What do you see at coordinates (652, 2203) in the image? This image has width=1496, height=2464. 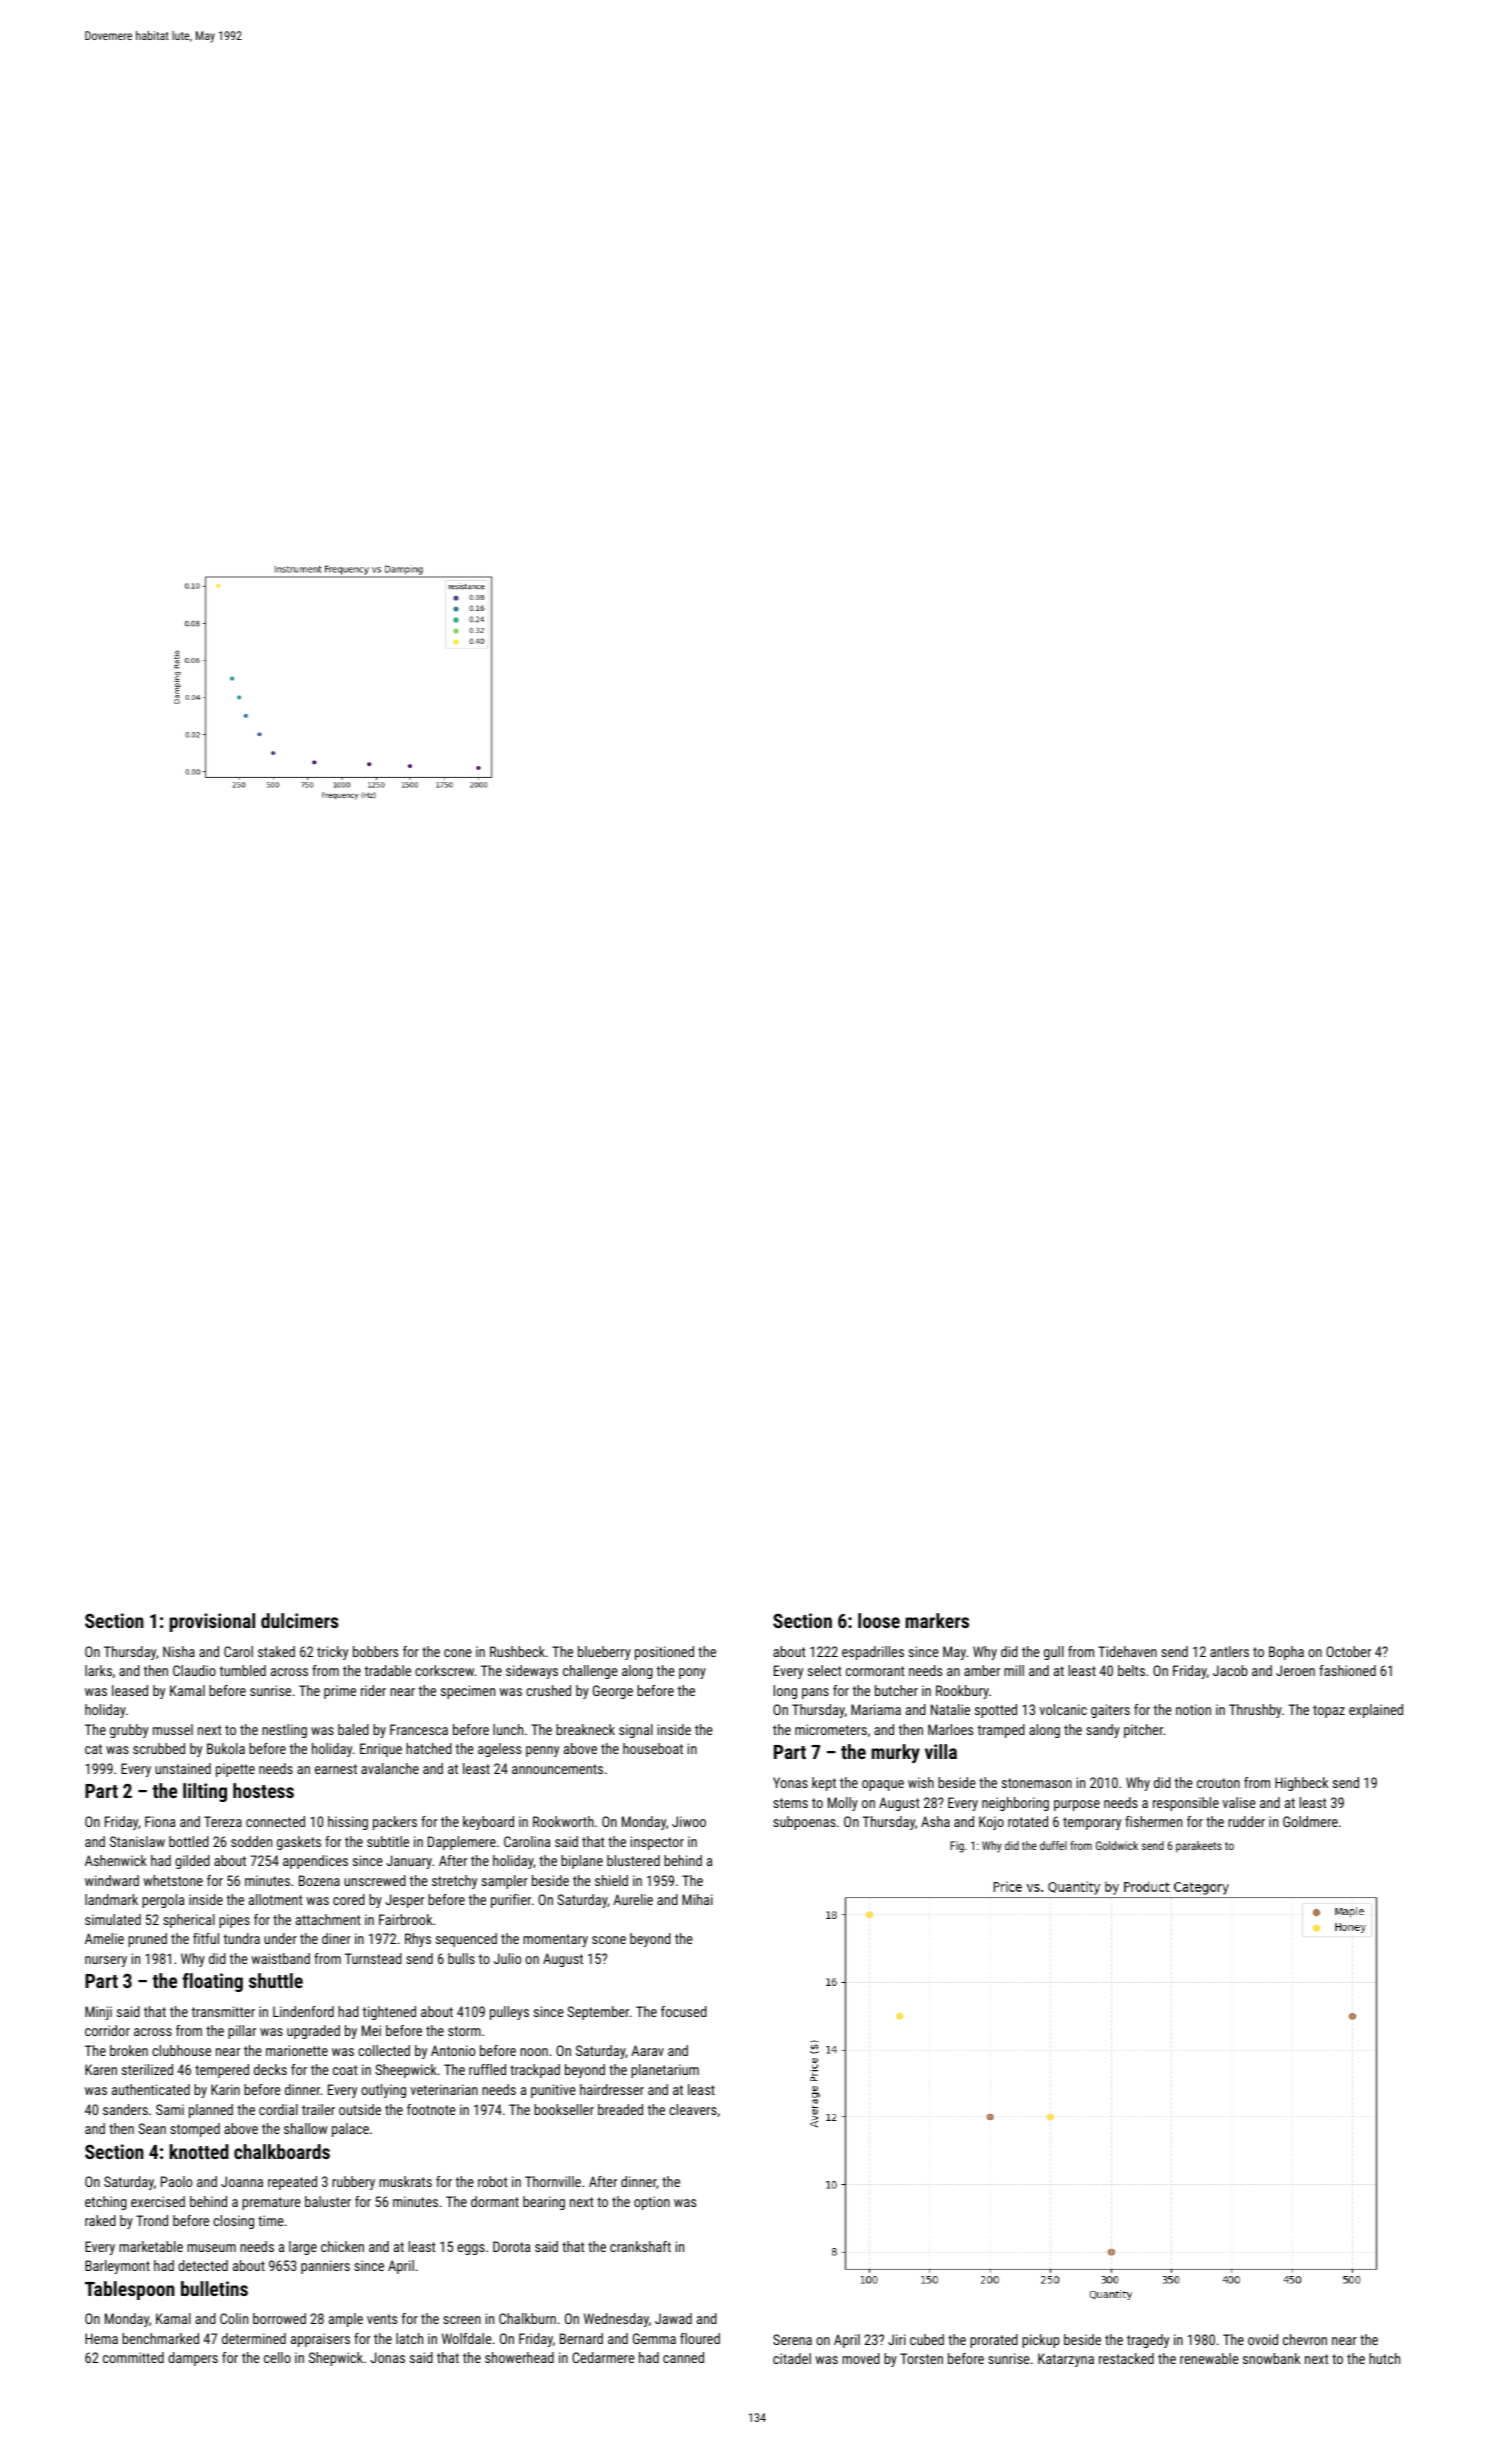 I see `option` at bounding box center [652, 2203].
